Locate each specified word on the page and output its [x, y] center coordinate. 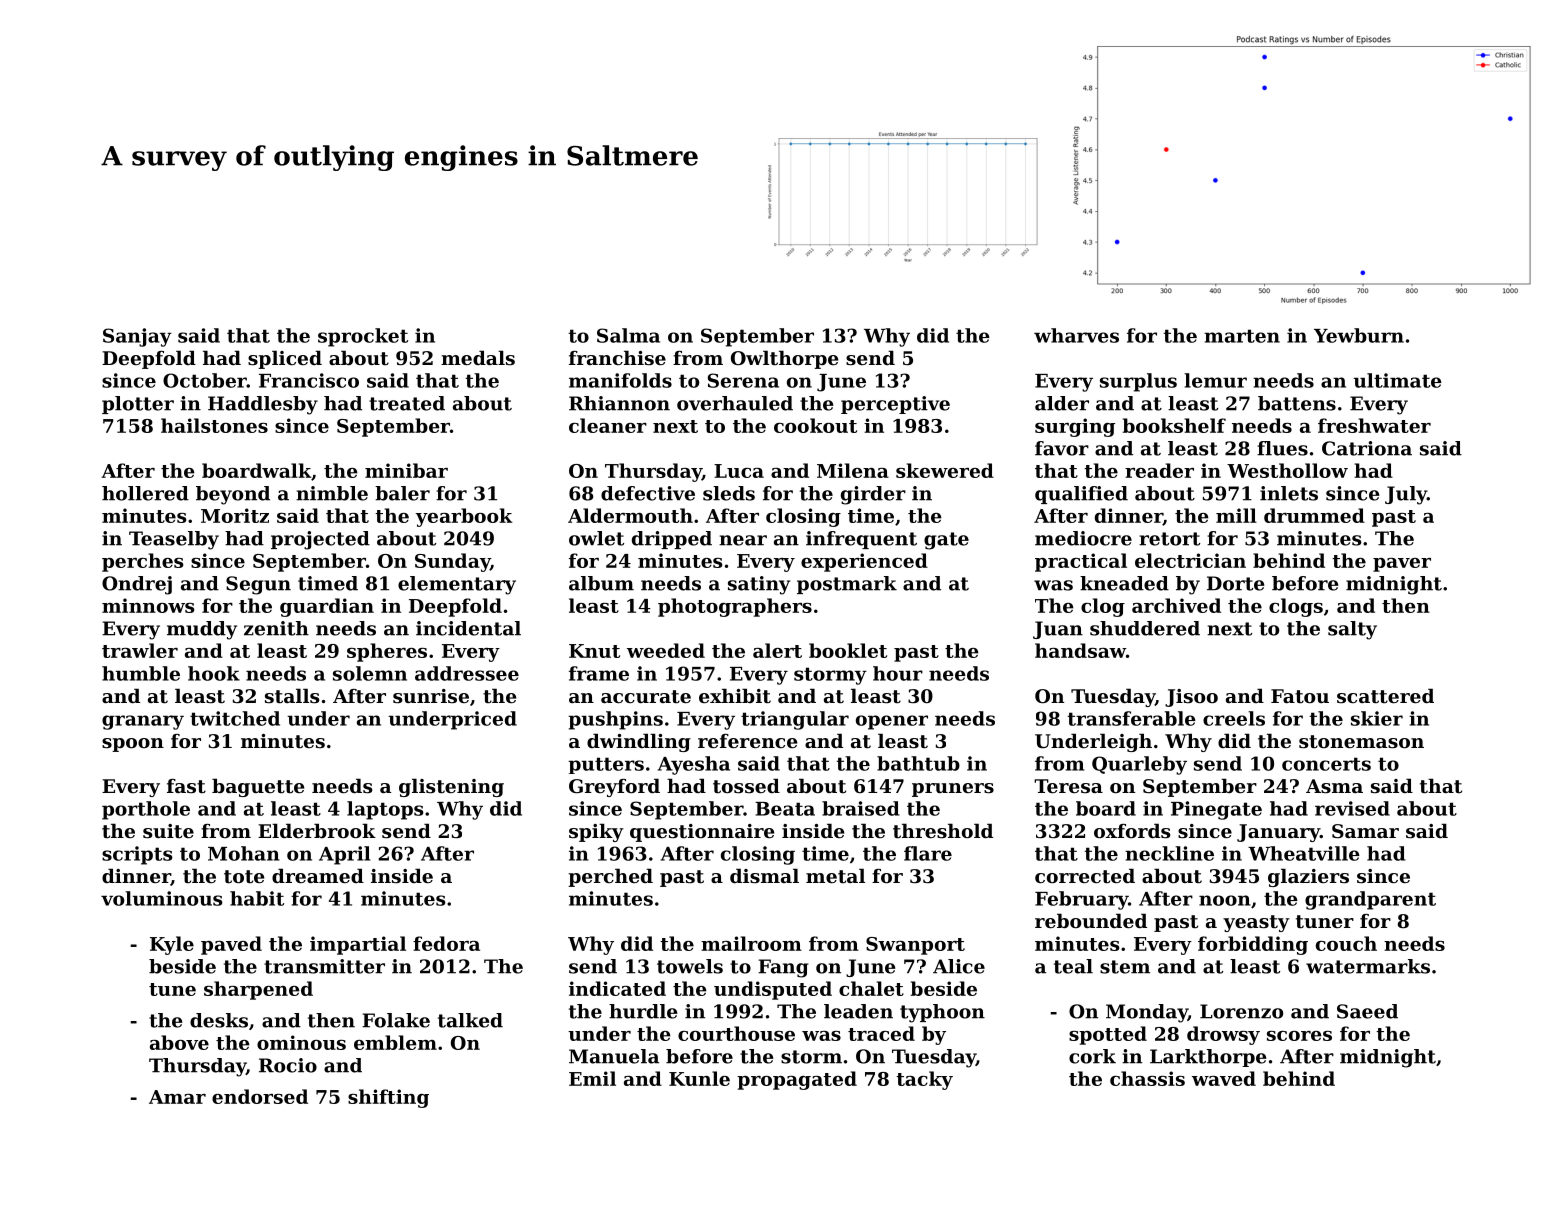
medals [478, 357]
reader [1159, 470]
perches [142, 562]
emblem [395, 1042]
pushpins [615, 720]
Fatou [1300, 696]
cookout [815, 425]
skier [1377, 718]
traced [881, 1033]
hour [898, 673]
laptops [385, 810]
